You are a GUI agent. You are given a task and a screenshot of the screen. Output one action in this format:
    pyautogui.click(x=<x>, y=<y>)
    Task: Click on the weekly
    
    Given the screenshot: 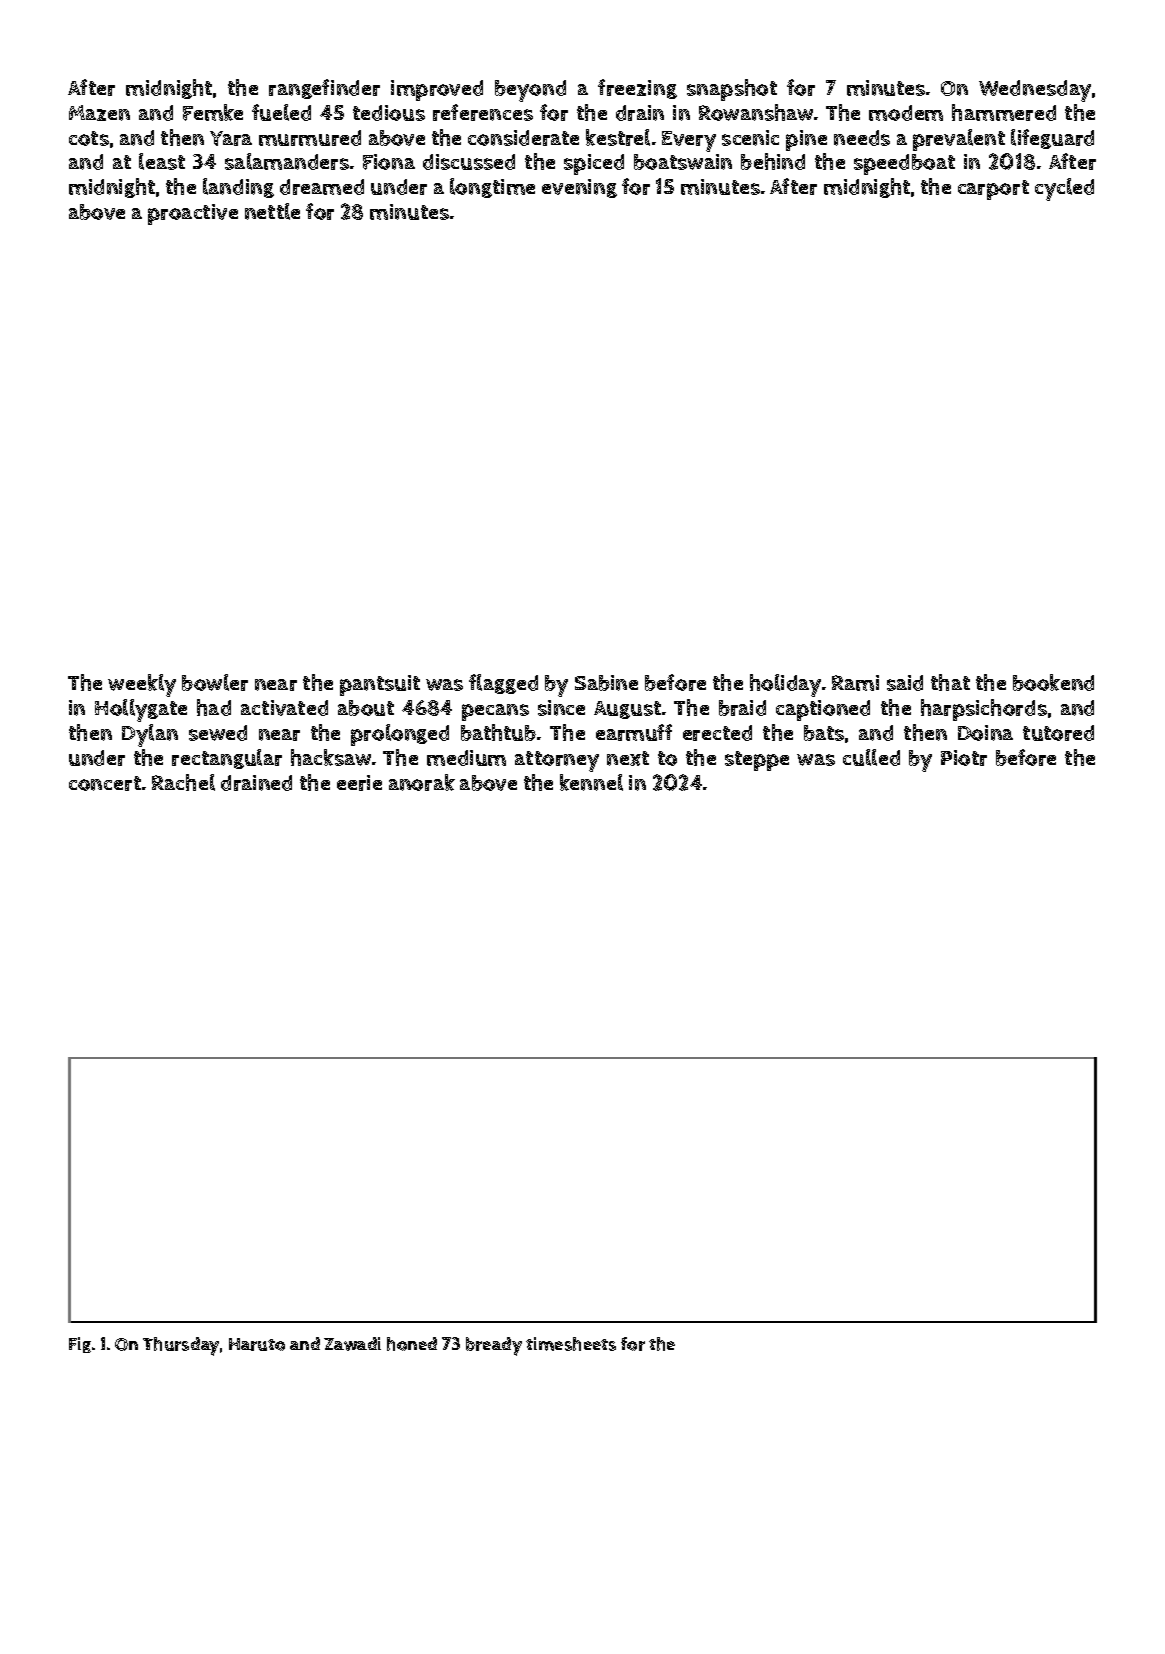 What is the action you would take?
    pyautogui.click(x=142, y=685)
